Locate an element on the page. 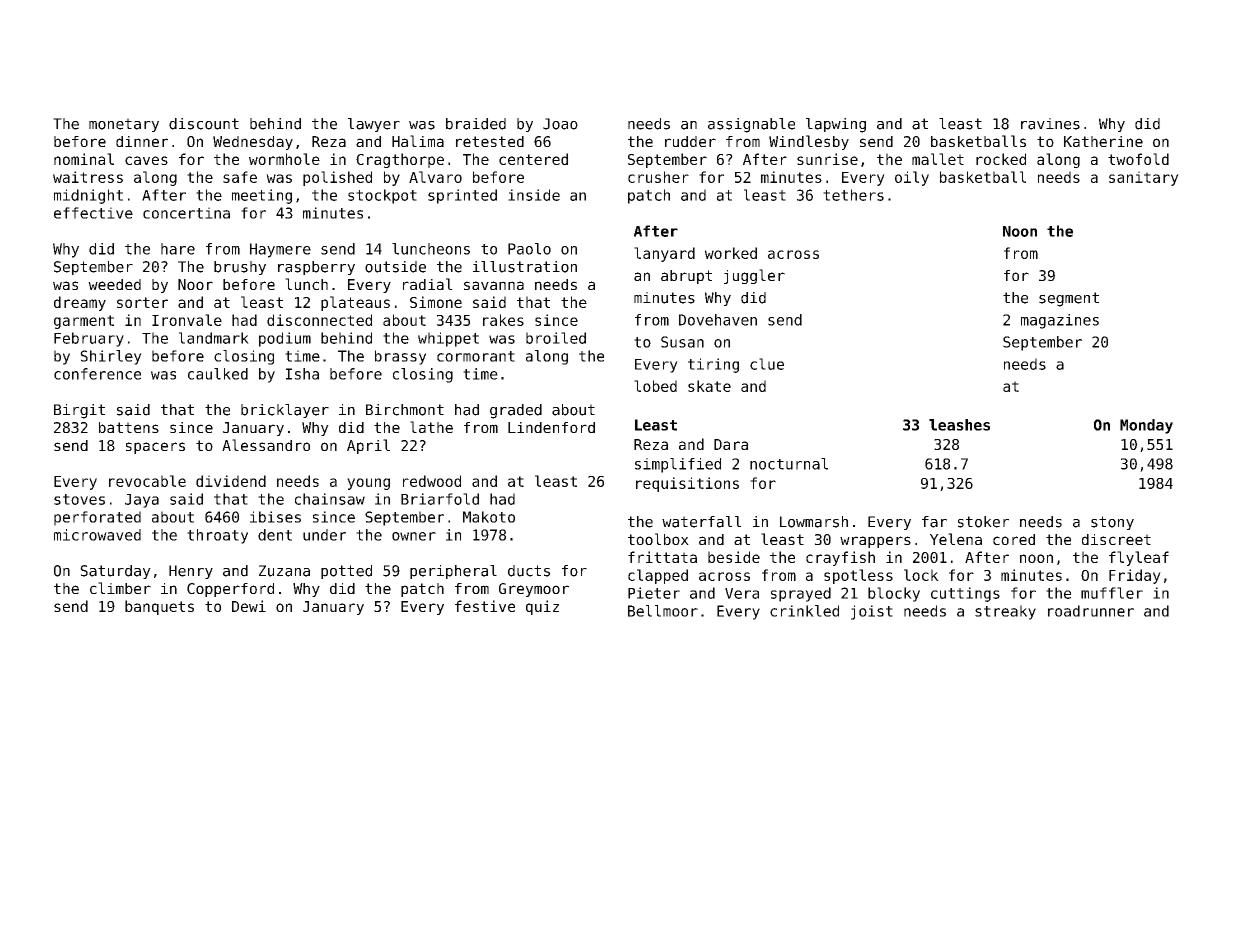 The height and width of the image is (952, 1233). Joao is located at coordinates (560, 124).
